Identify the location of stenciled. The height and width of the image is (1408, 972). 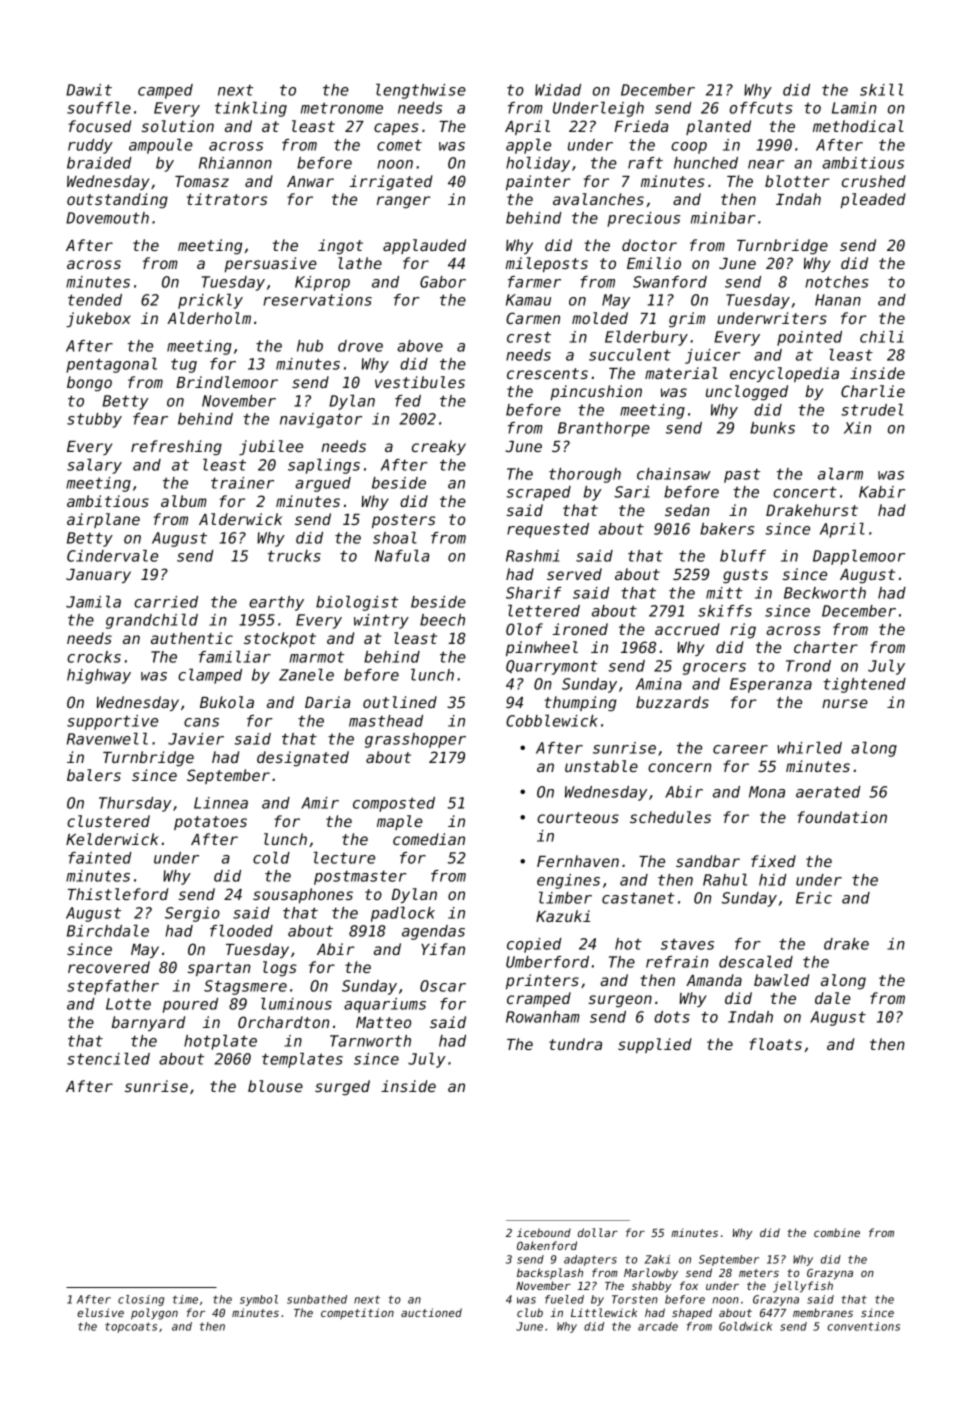
(108, 1058).
